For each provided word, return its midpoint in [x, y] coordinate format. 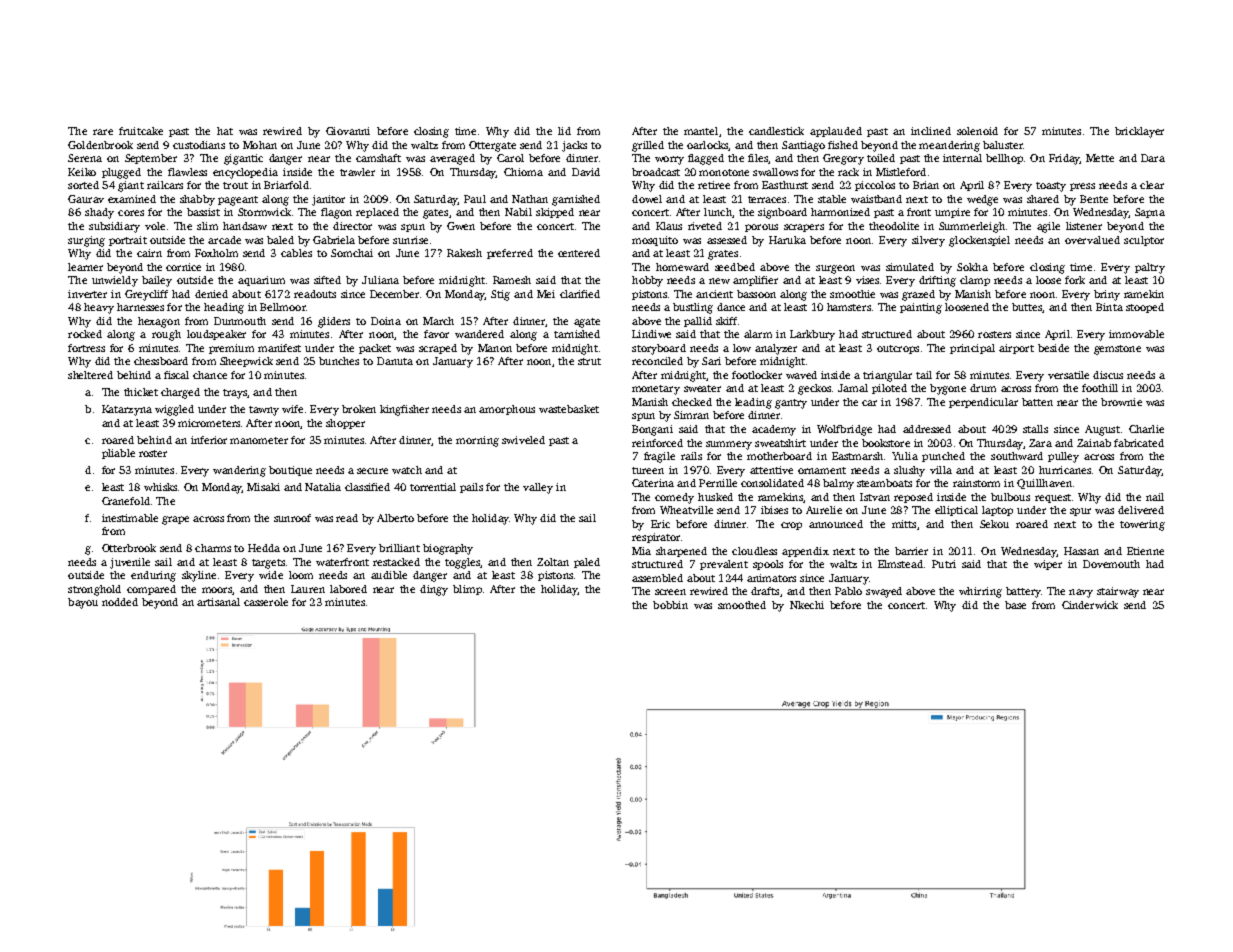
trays [235, 394]
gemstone [1117, 350]
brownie [1121, 402]
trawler [357, 172]
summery [729, 445]
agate [587, 323]
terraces [767, 199]
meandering [949, 146]
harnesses [140, 307]
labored [348, 589]
